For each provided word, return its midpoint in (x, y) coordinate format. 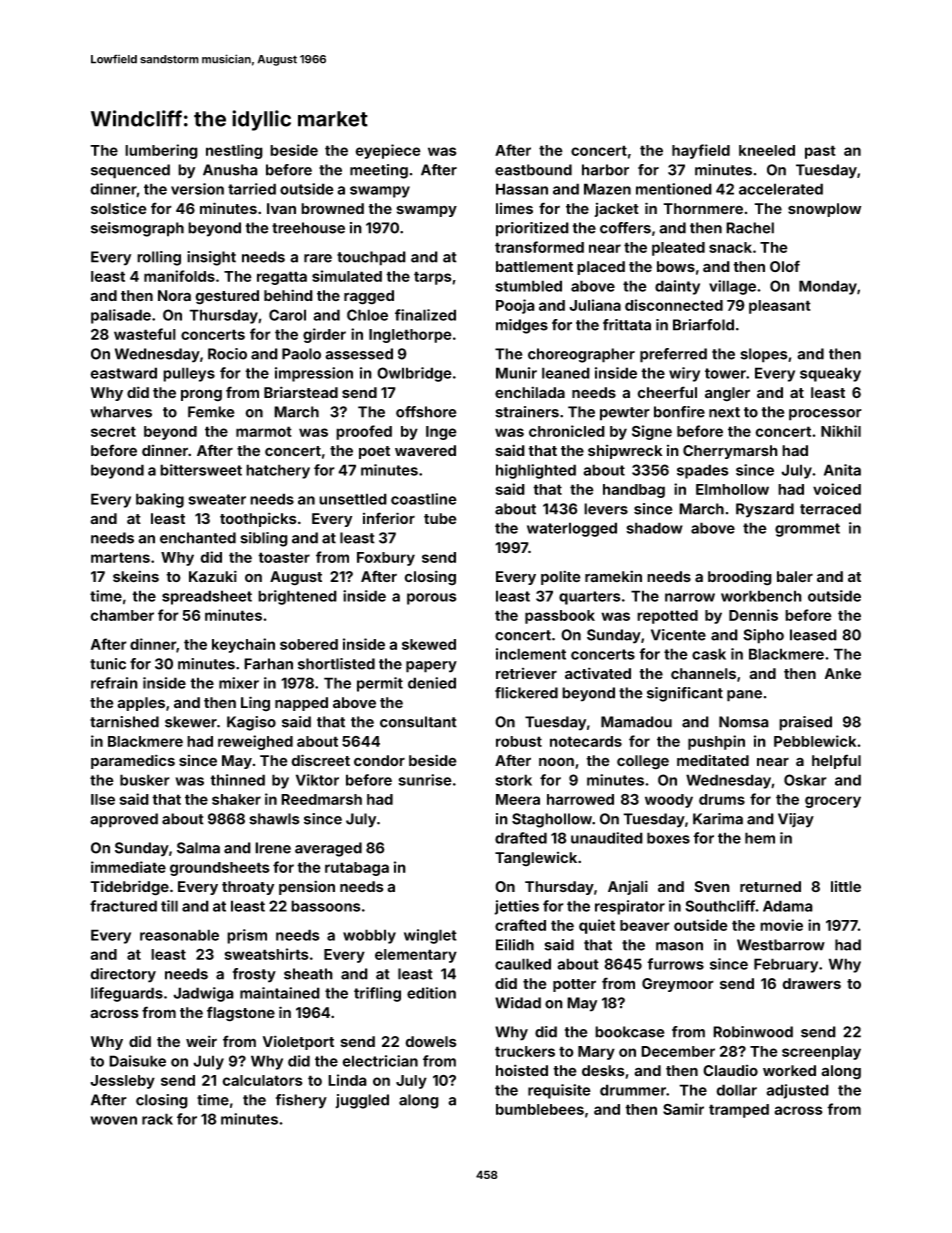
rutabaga (357, 869)
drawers (811, 984)
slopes (764, 355)
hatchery (278, 471)
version (197, 189)
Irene (273, 848)
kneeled (767, 150)
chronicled (567, 431)
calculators (262, 1080)
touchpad (371, 258)
